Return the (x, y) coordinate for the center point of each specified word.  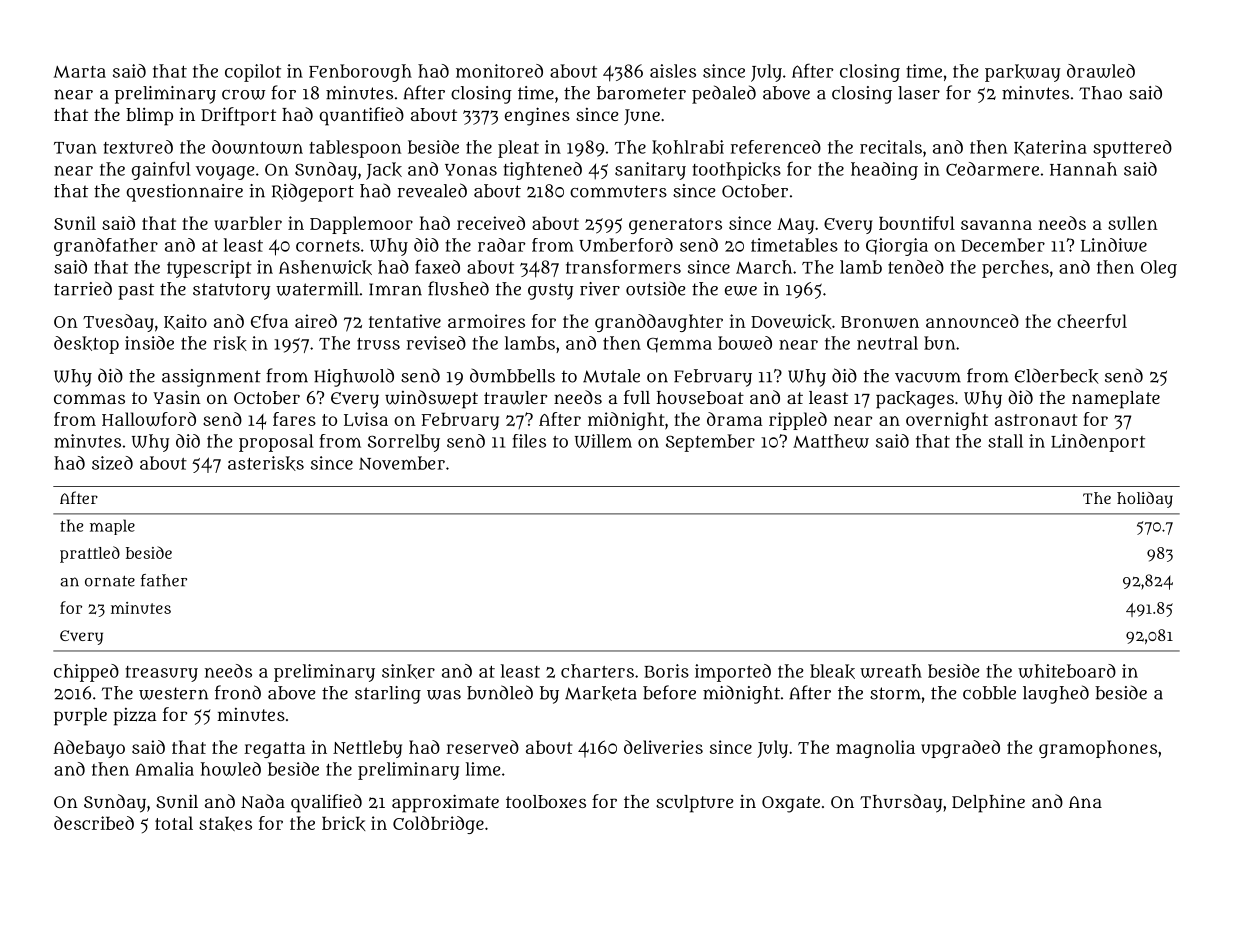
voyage (225, 173)
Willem (603, 441)
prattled (90, 554)
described (94, 823)
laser (919, 93)
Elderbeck (1057, 376)
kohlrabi (688, 147)
